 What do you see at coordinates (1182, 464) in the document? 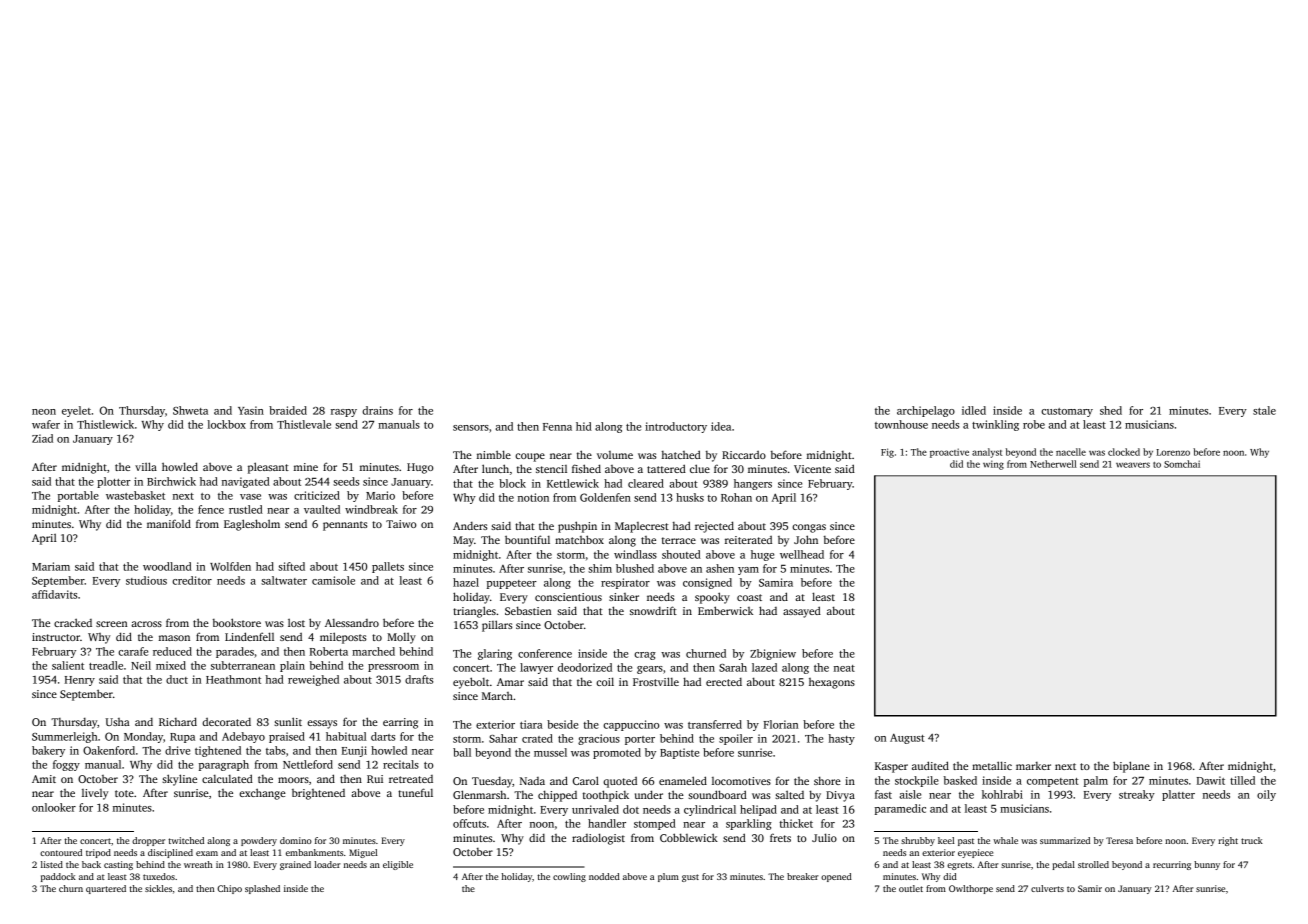
I see `Somchai` at bounding box center [1182, 464].
